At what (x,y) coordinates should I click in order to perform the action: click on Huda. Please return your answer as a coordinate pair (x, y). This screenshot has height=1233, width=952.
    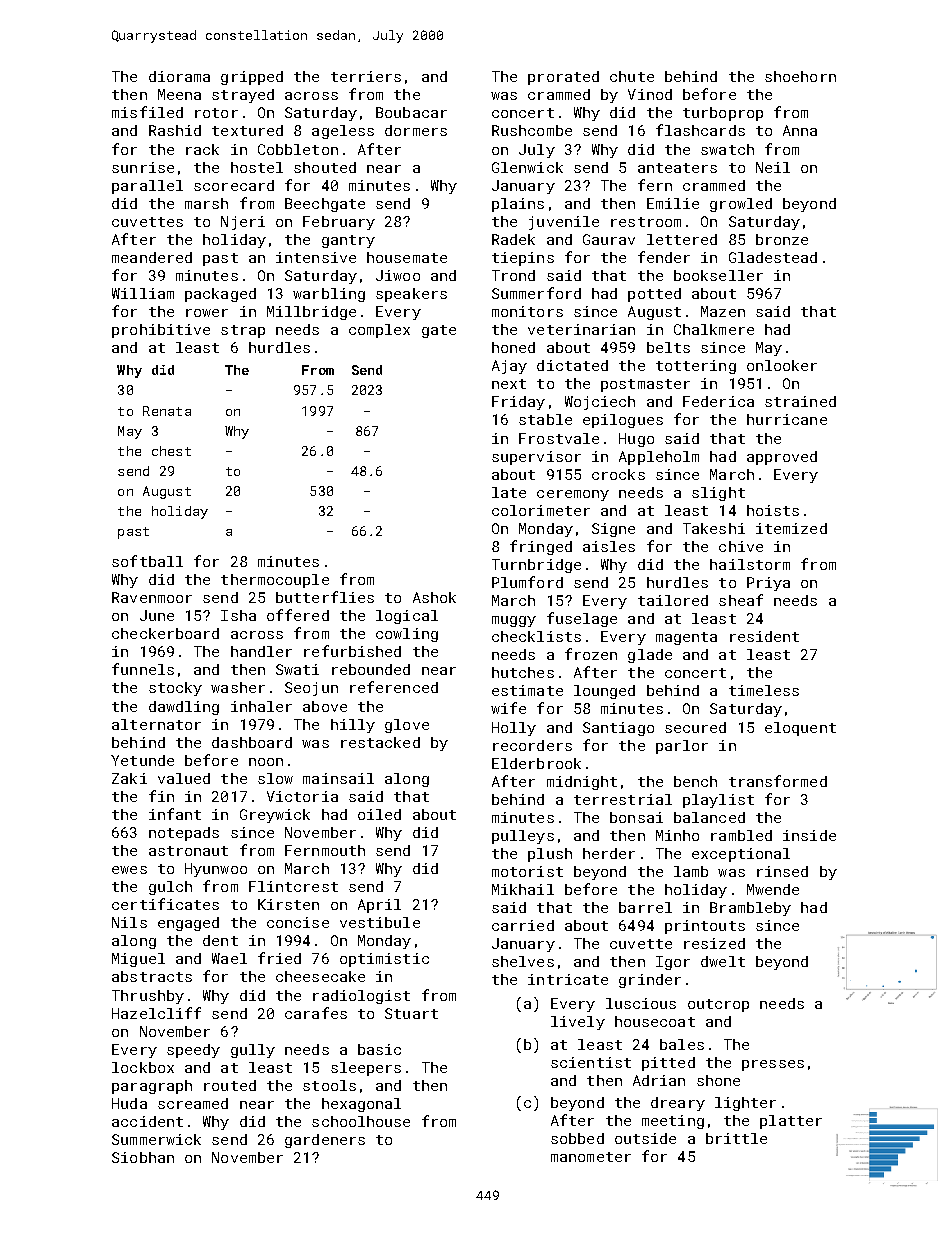
    Looking at the image, I should click on (129, 1103).
